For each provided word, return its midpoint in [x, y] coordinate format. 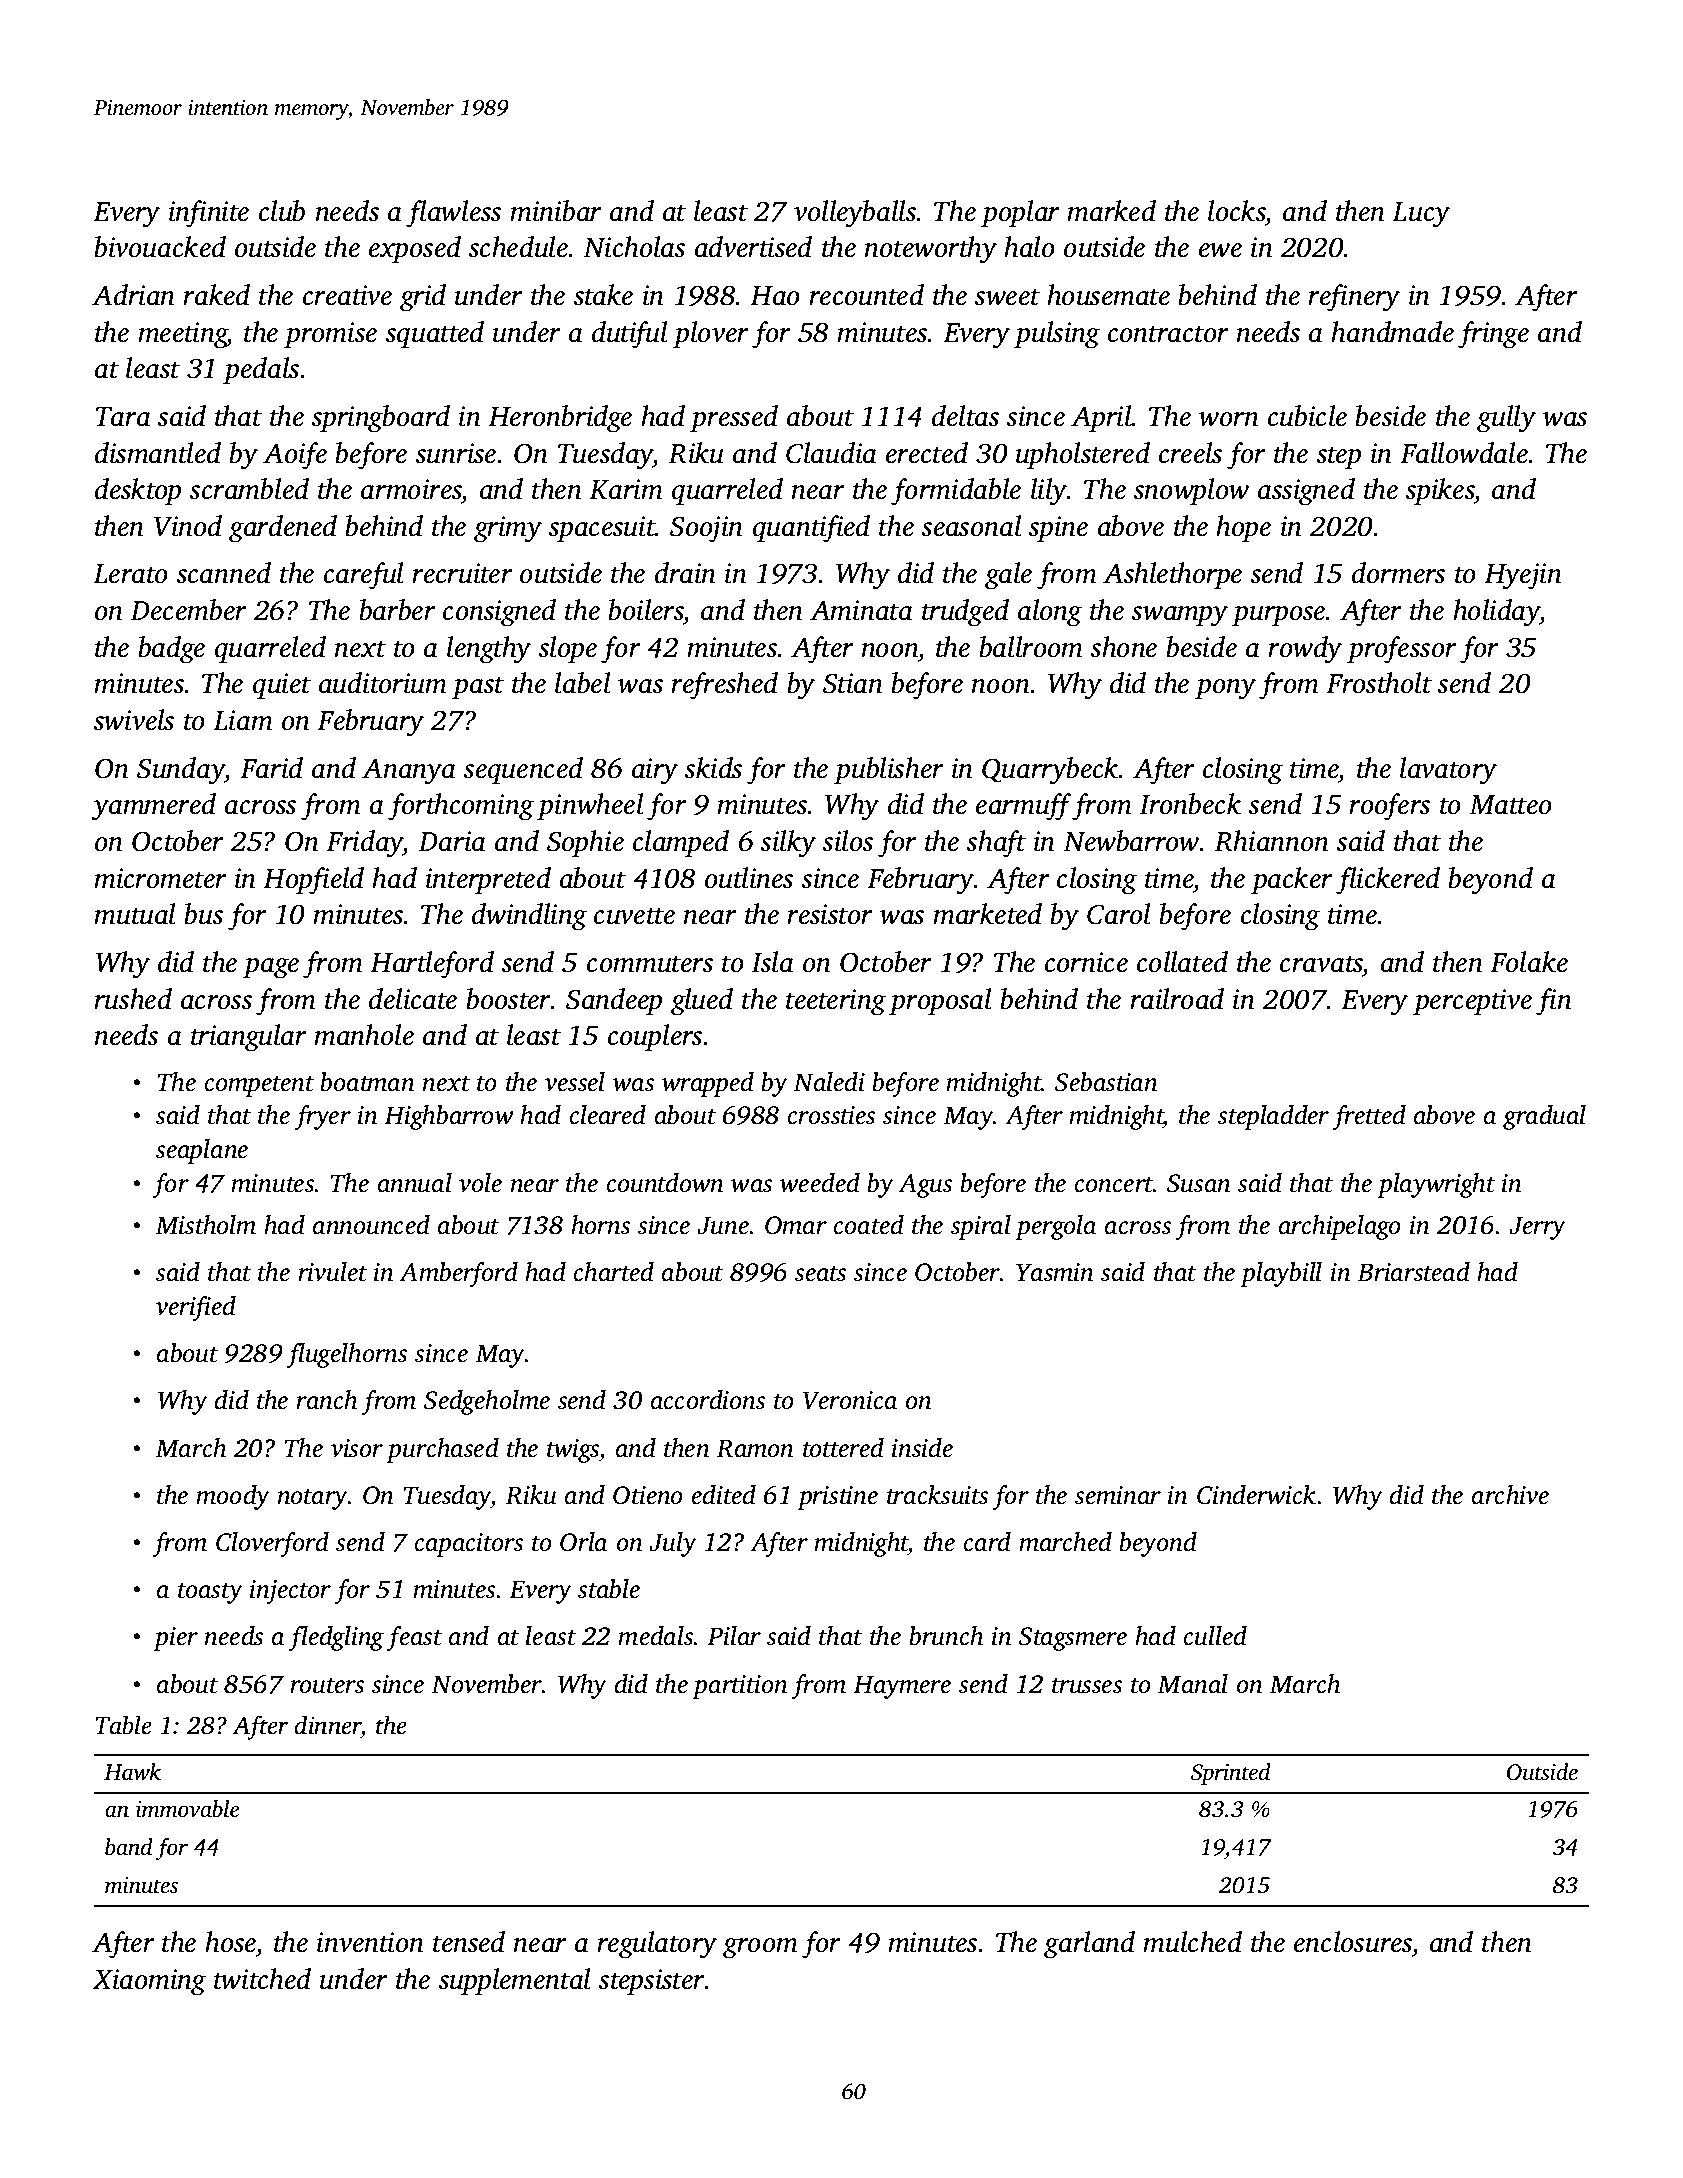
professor [1402, 650]
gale [1008, 576]
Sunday [181, 771]
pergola [1056, 1227]
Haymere [902, 1687]
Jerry [1537, 1228]
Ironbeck [1190, 804]
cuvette [634, 916]
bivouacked [160, 247]
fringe [1493, 335]
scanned [224, 573]
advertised [753, 247]
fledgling [336, 1638]
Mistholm [205, 1225]
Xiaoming [149, 1982]
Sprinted [1231, 1774]
